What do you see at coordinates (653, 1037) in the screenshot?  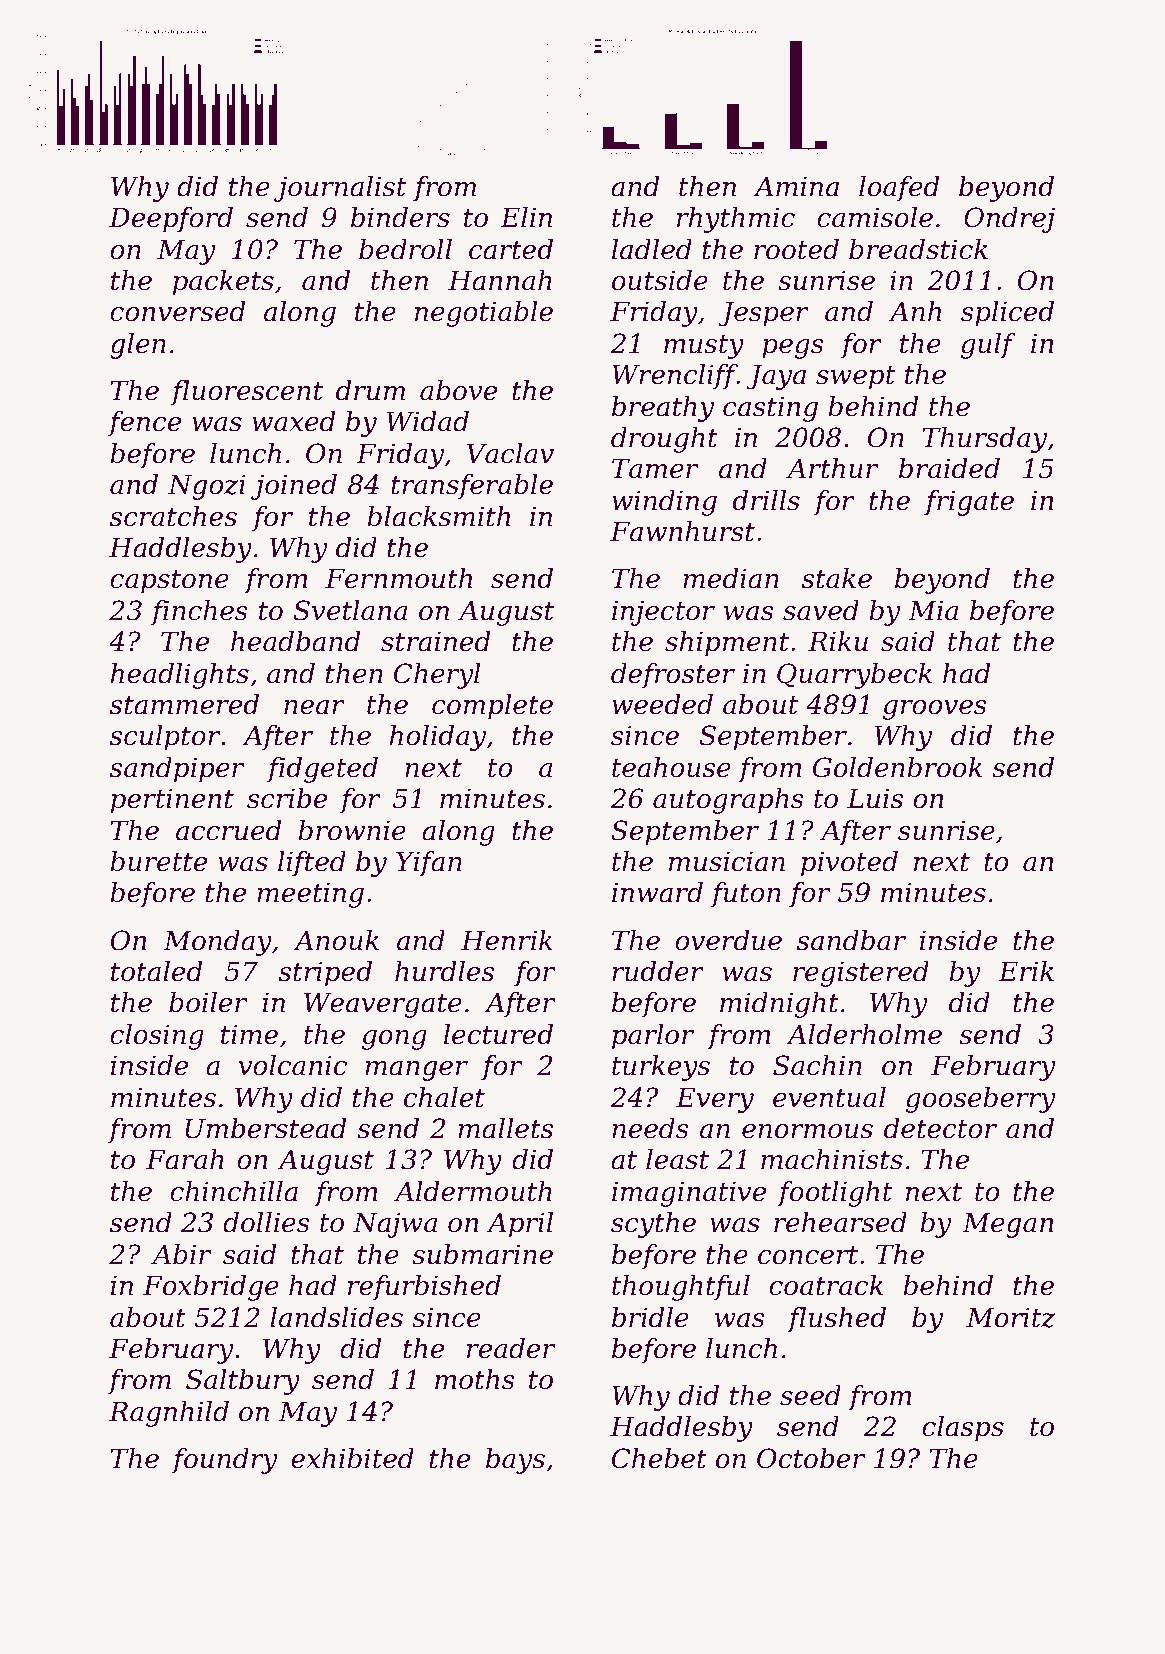 I see `parlor` at bounding box center [653, 1037].
